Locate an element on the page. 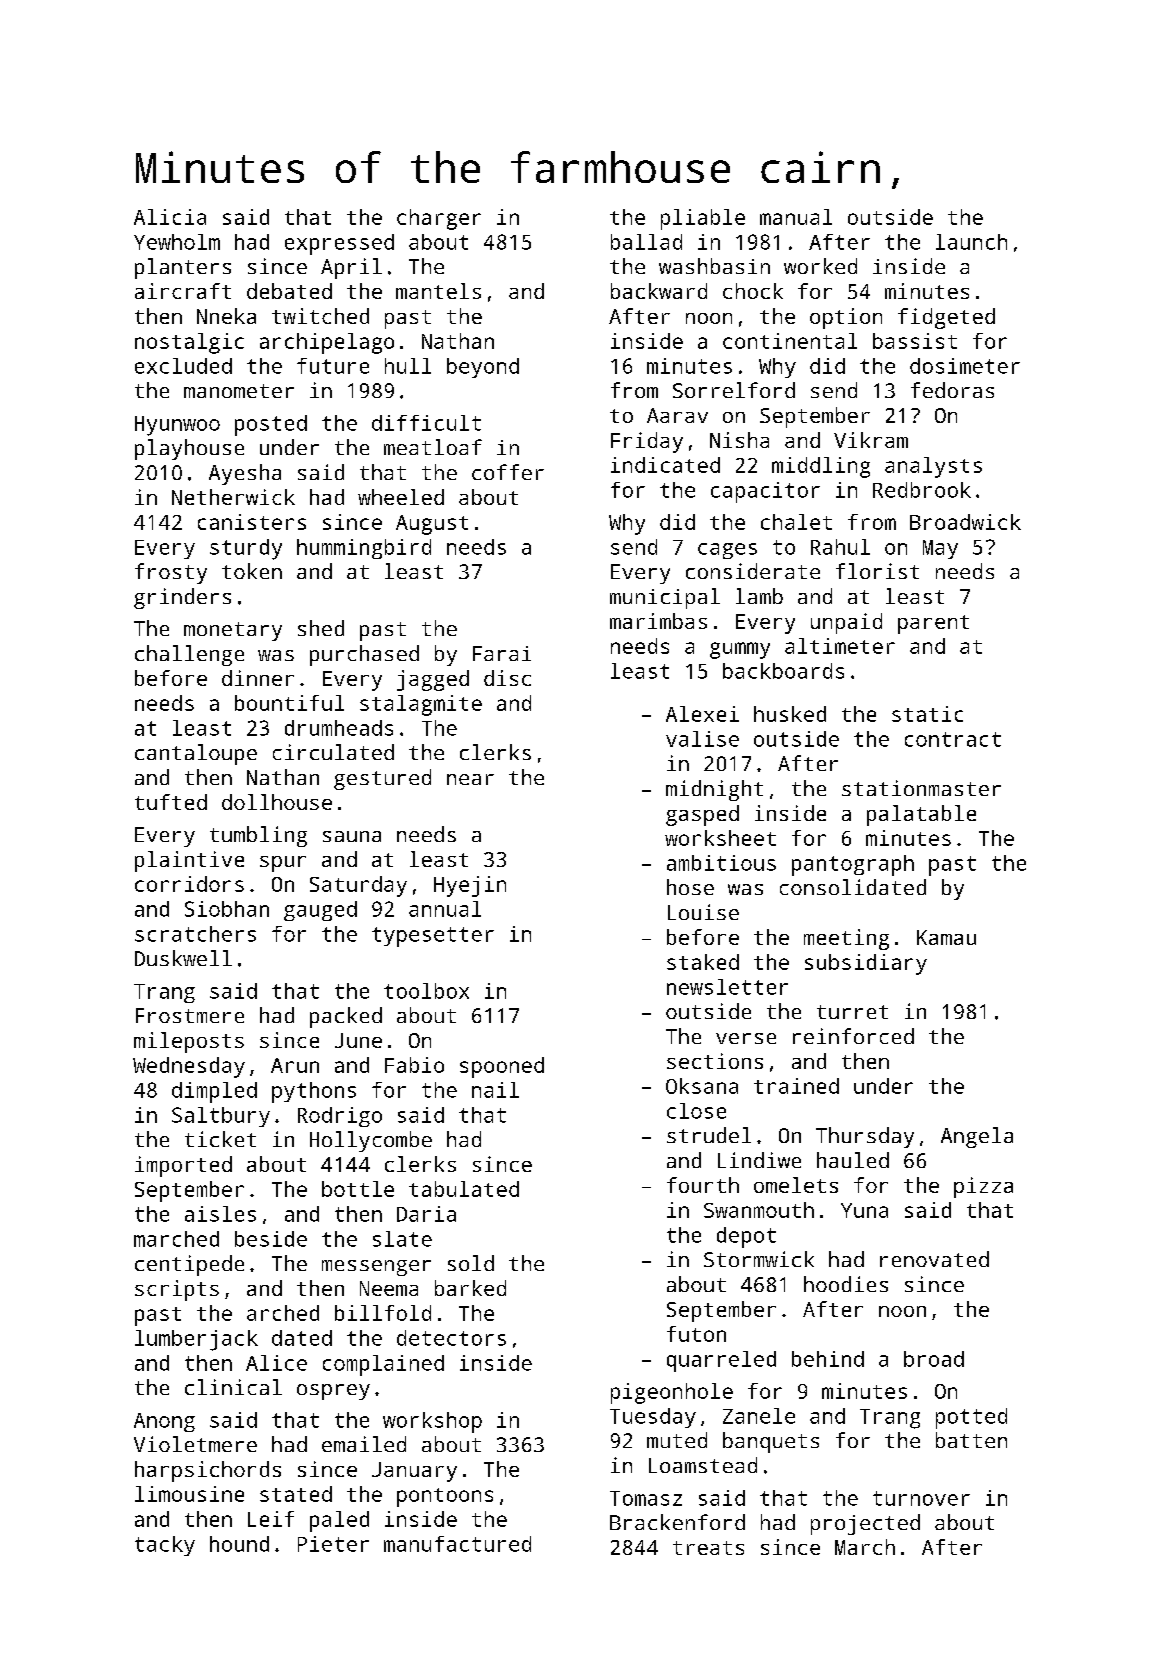 This document has width=1165, height=1654. paled is located at coordinates (339, 1521).
